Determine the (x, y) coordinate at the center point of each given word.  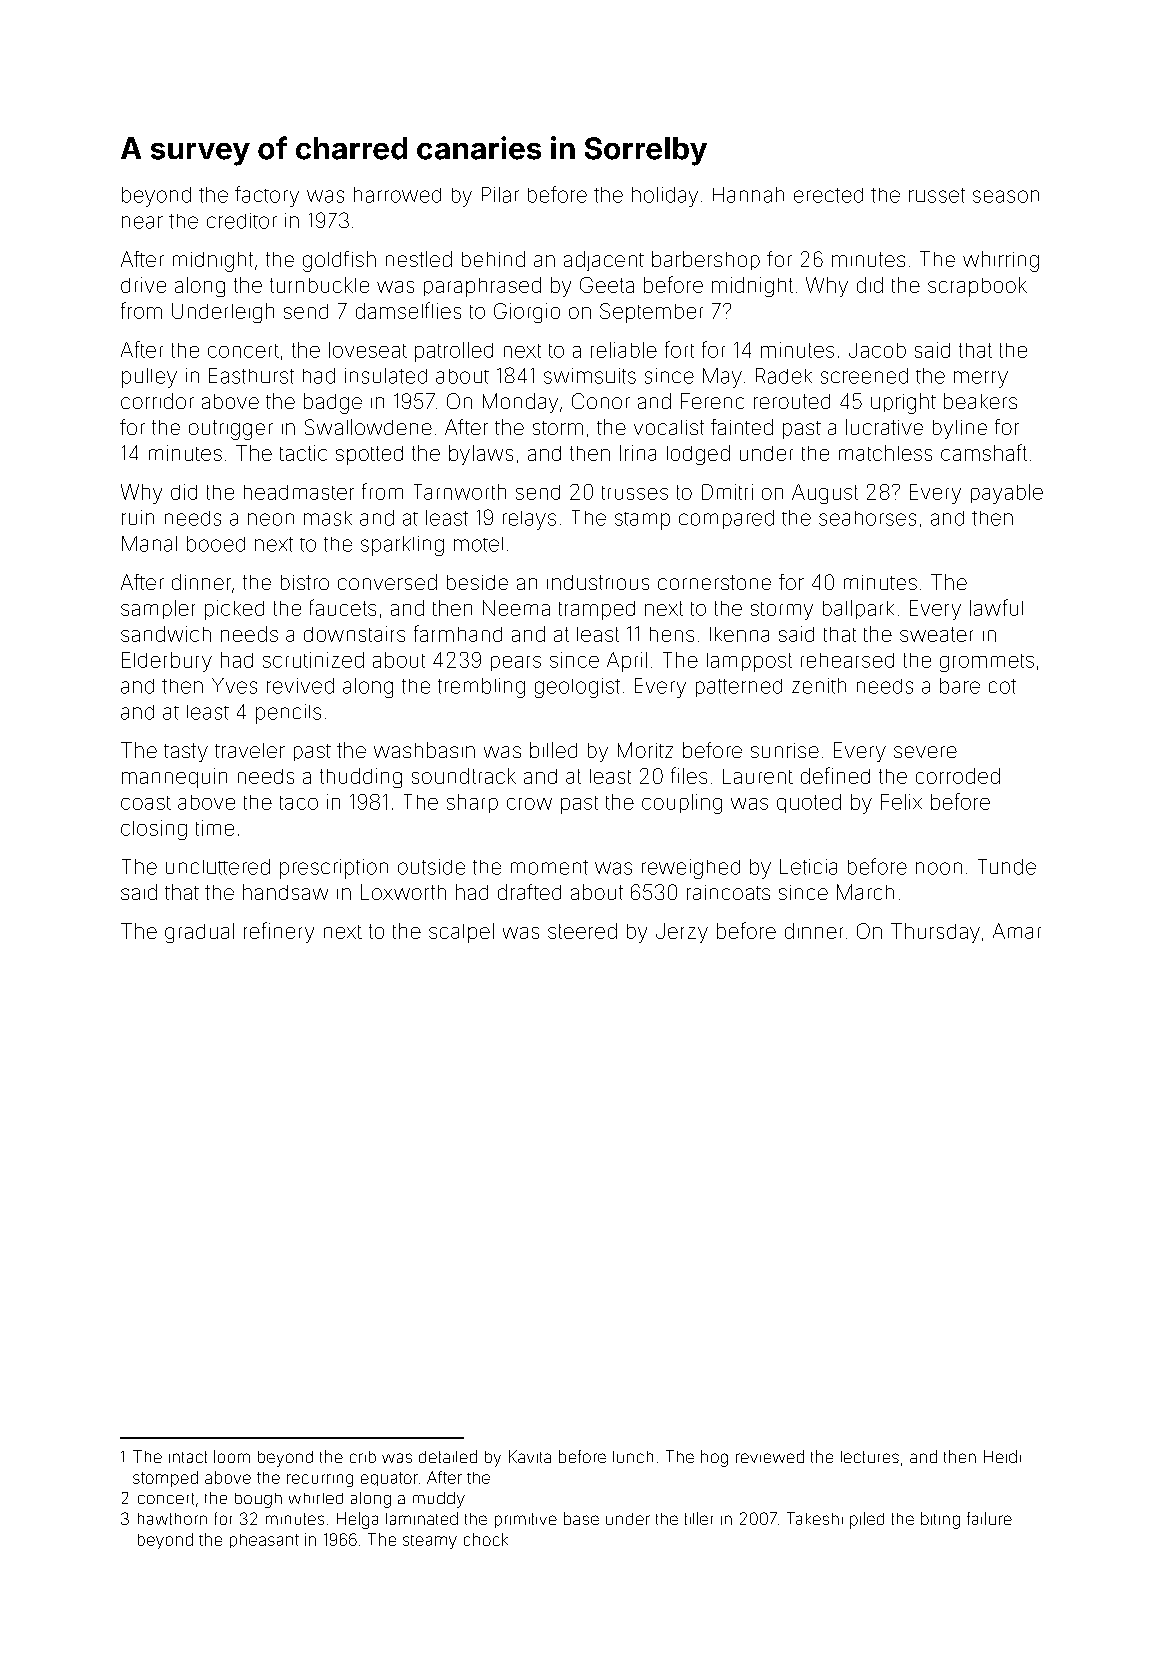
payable (1007, 494)
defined (835, 775)
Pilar (500, 195)
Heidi (1002, 1456)
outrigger (231, 430)
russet (937, 195)
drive (143, 285)
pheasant (264, 1541)
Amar (1017, 931)
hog (714, 1458)
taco (299, 803)
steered (582, 931)
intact (188, 1457)
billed (553, 750)
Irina (638, 453)
